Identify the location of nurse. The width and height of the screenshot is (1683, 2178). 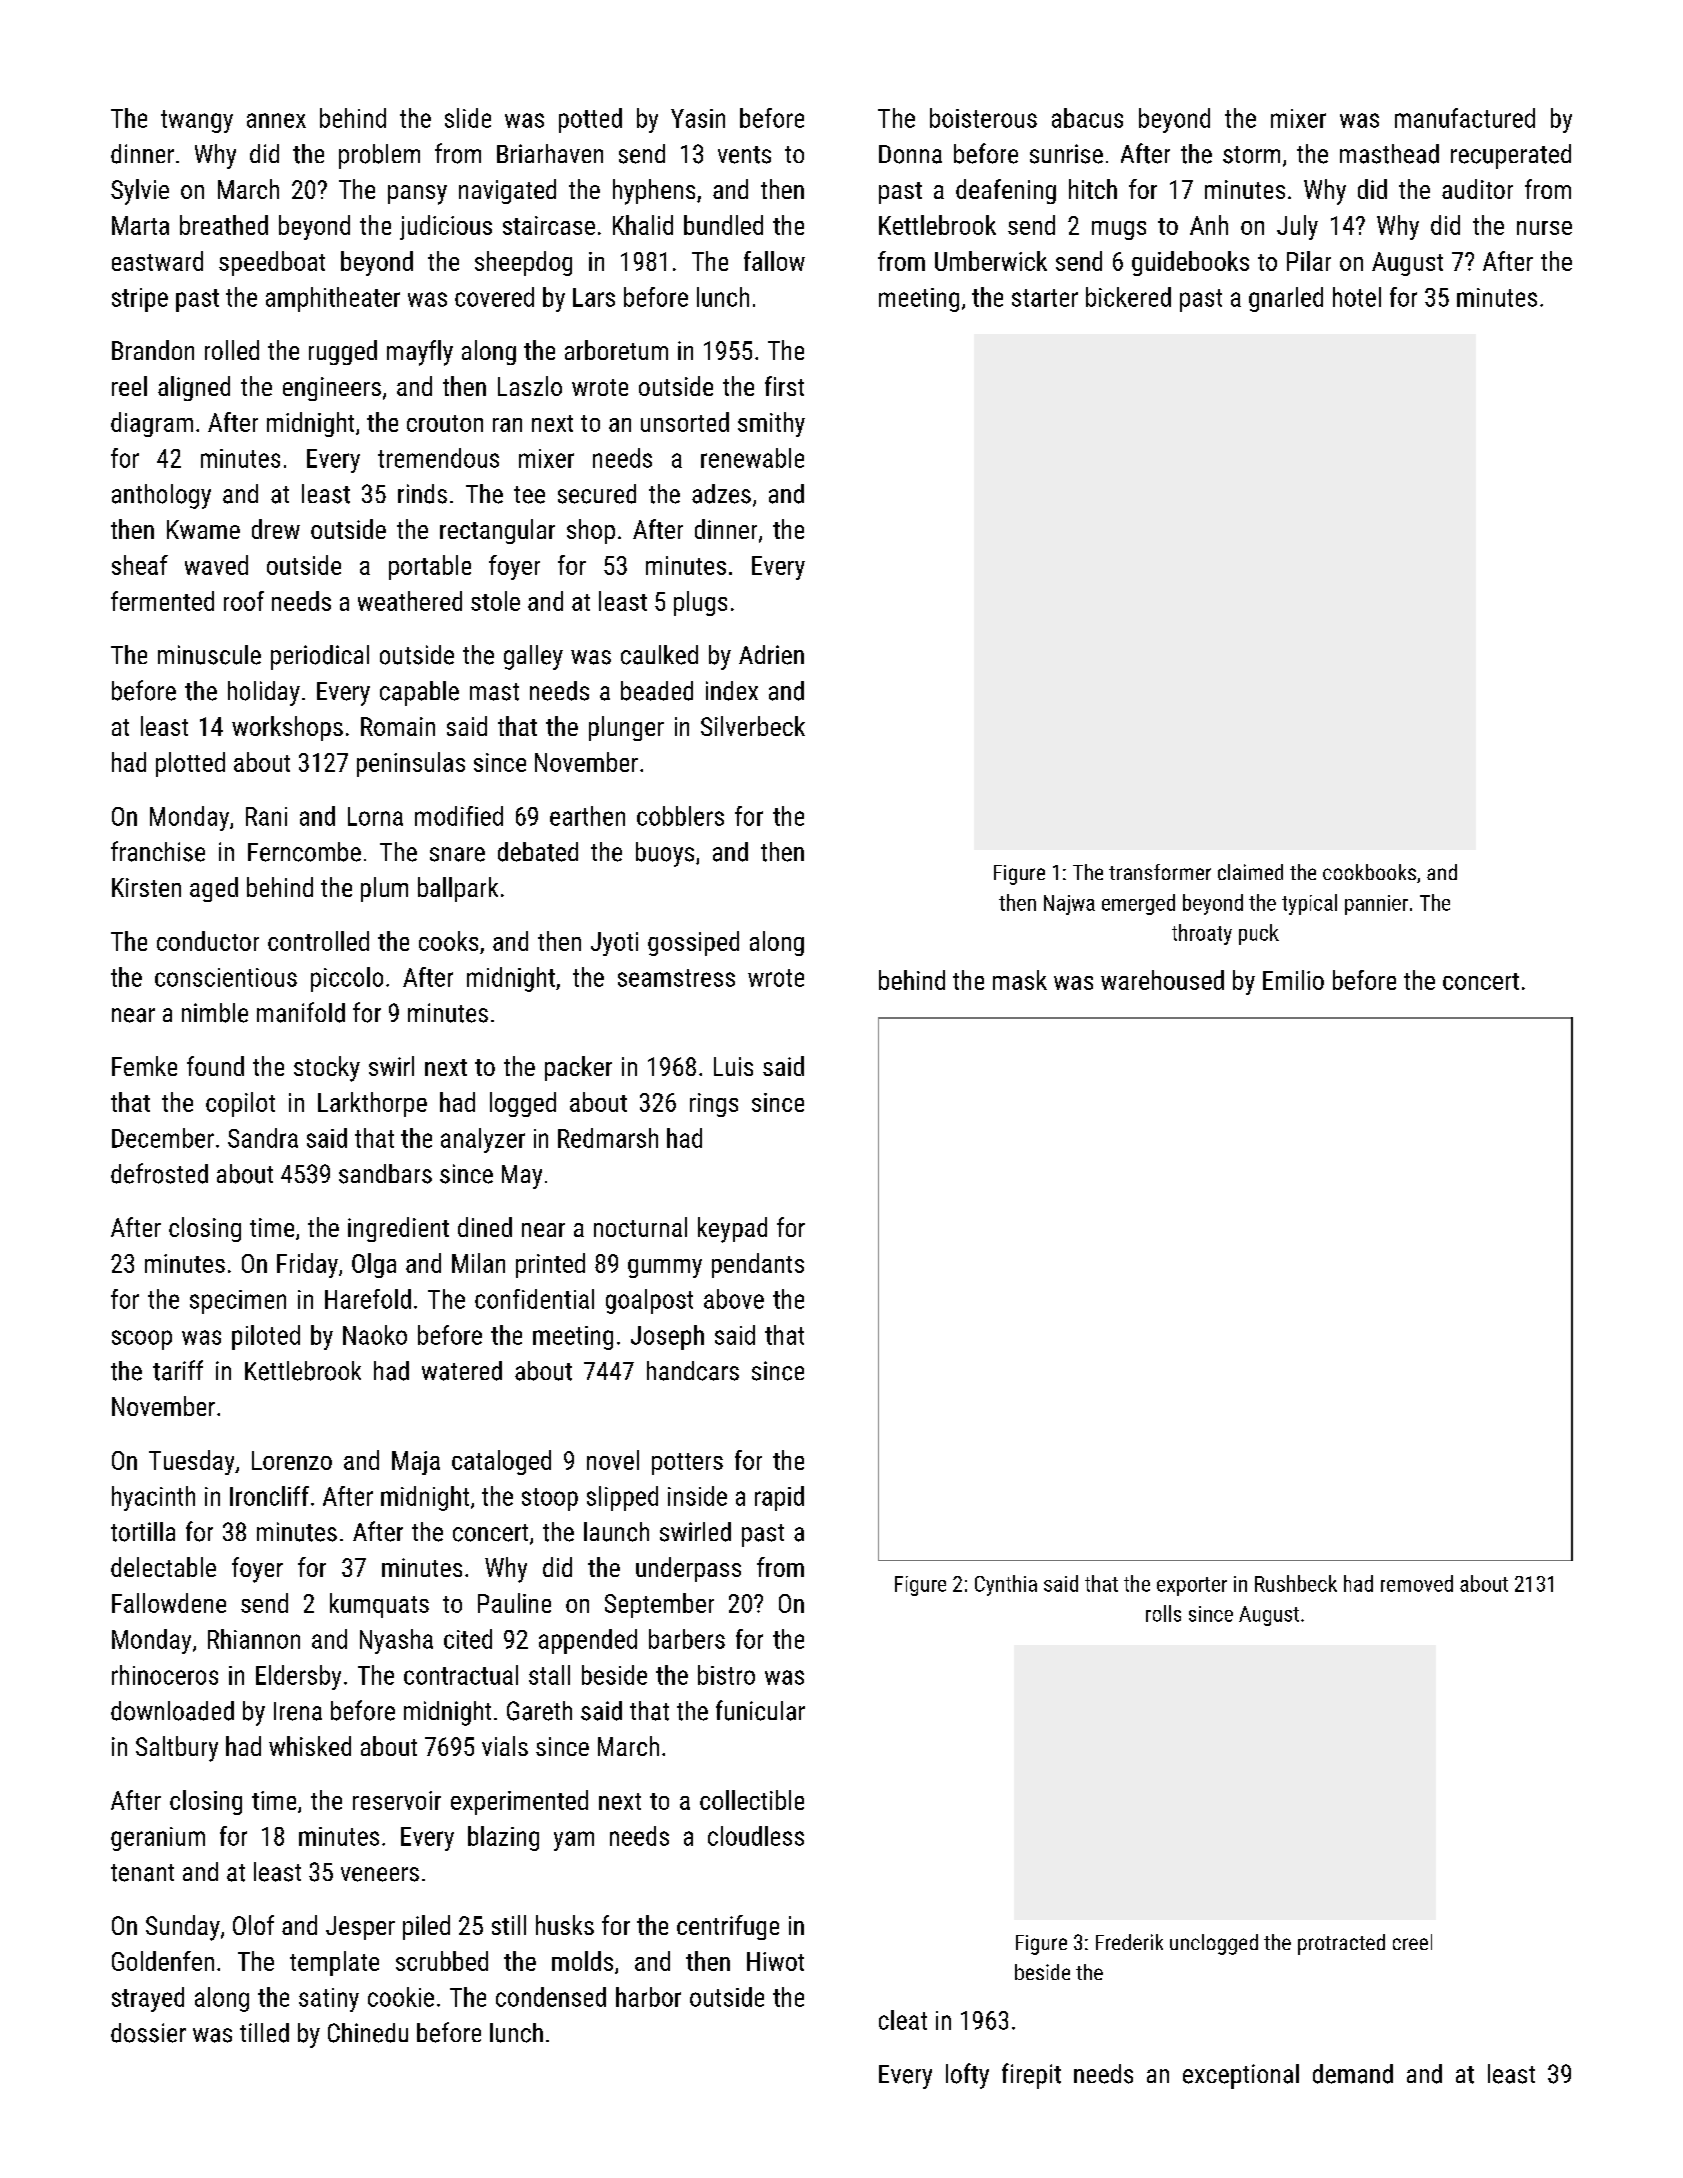
(1544, 228).
